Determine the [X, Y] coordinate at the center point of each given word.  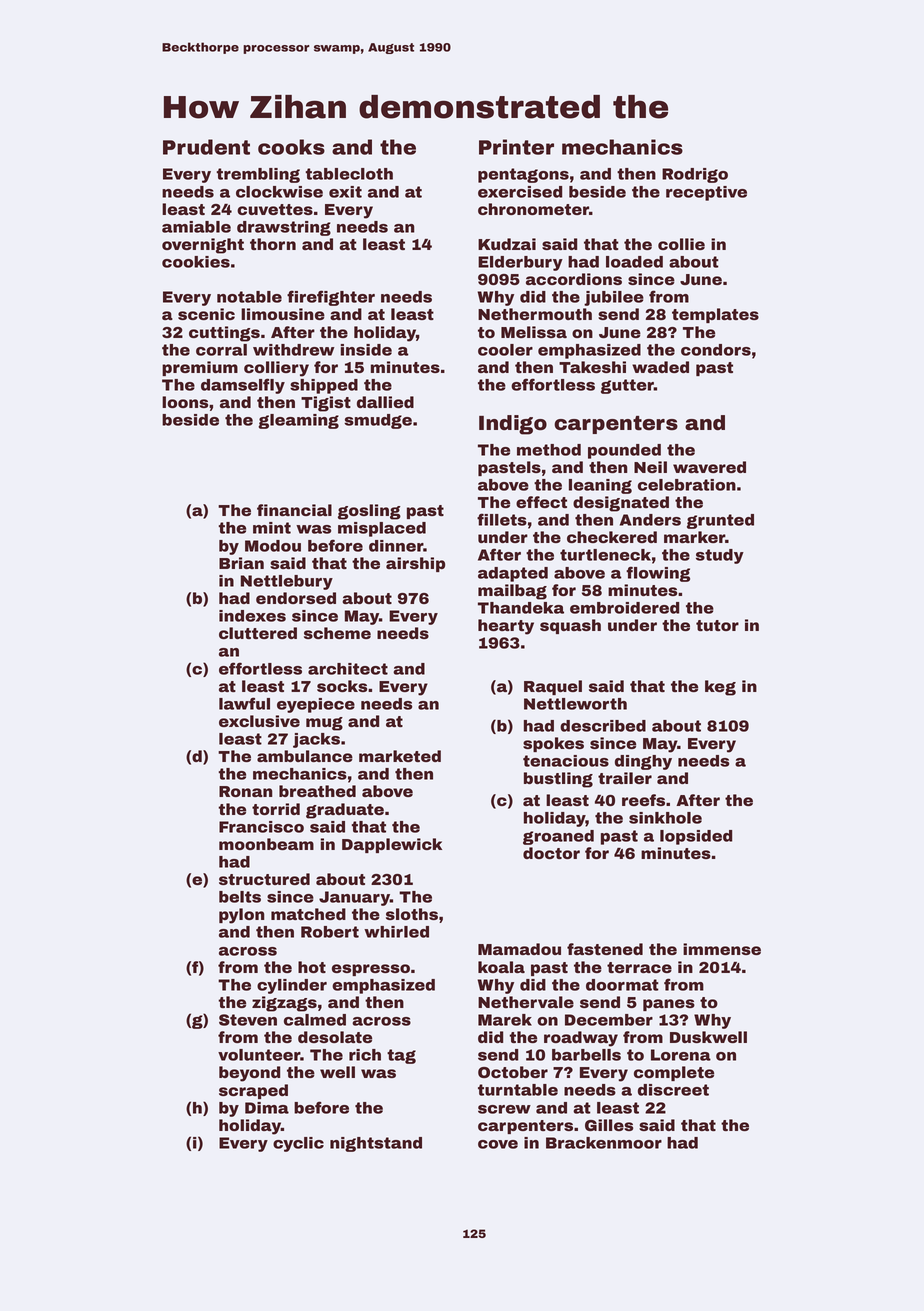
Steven [248, 1020]
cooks [291, 147]
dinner [396, 546]
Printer [516, 147]
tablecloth [349, 174]
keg [720, 688]
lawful [244, 703]
